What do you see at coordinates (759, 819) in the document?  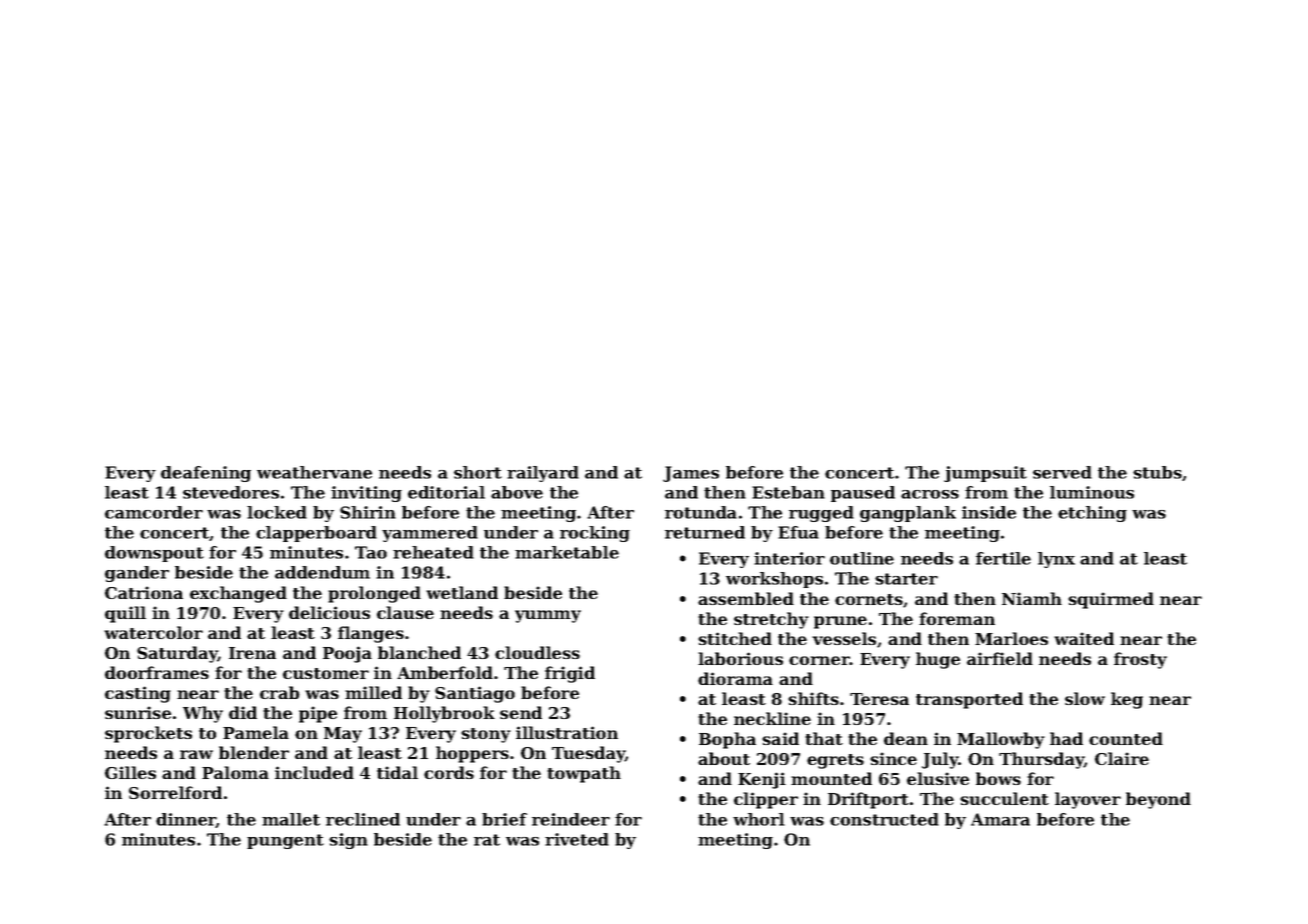 I see `whorl` at bounding box center [759, 819].
